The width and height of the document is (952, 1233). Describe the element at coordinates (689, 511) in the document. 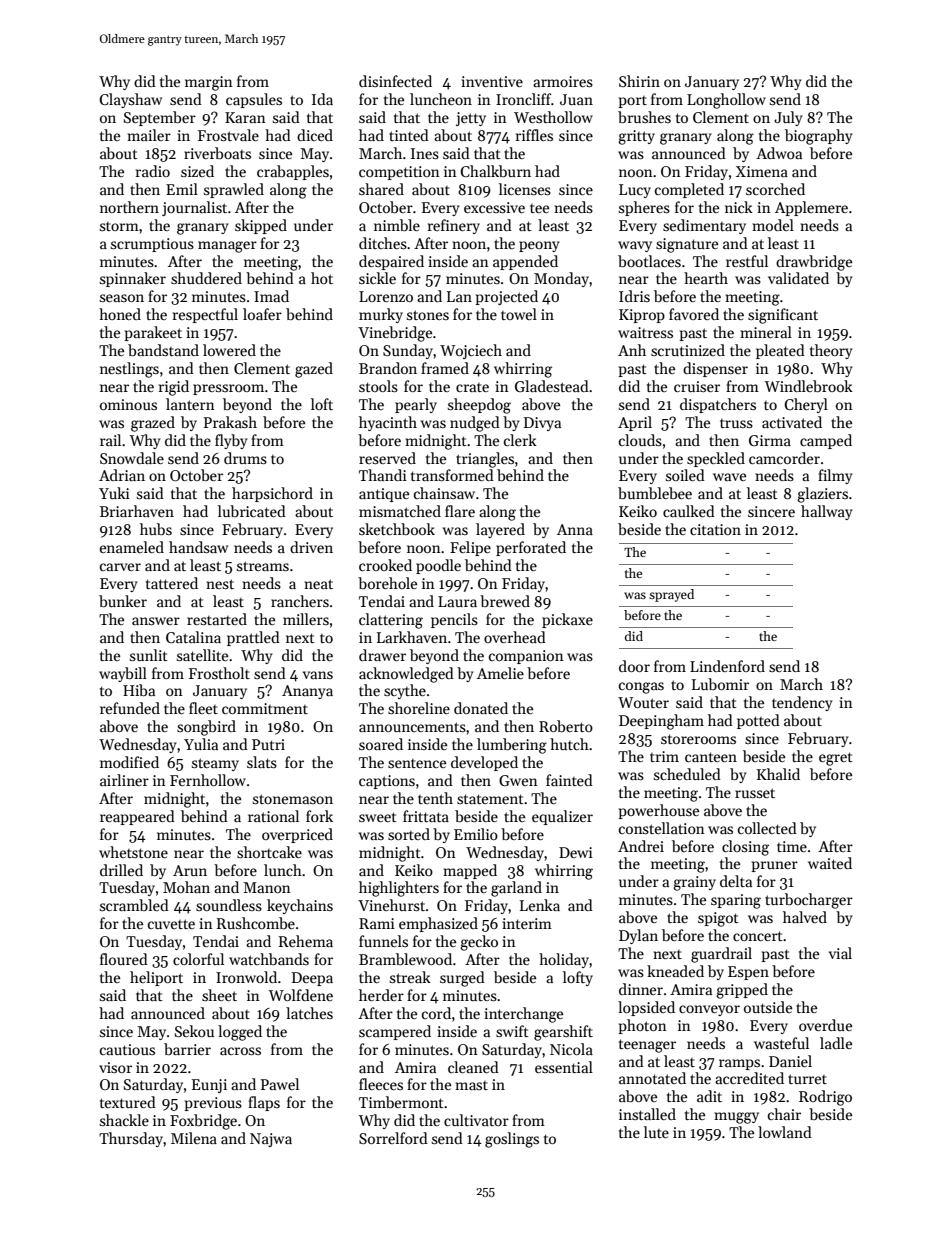

I see `caulked` at that location.
